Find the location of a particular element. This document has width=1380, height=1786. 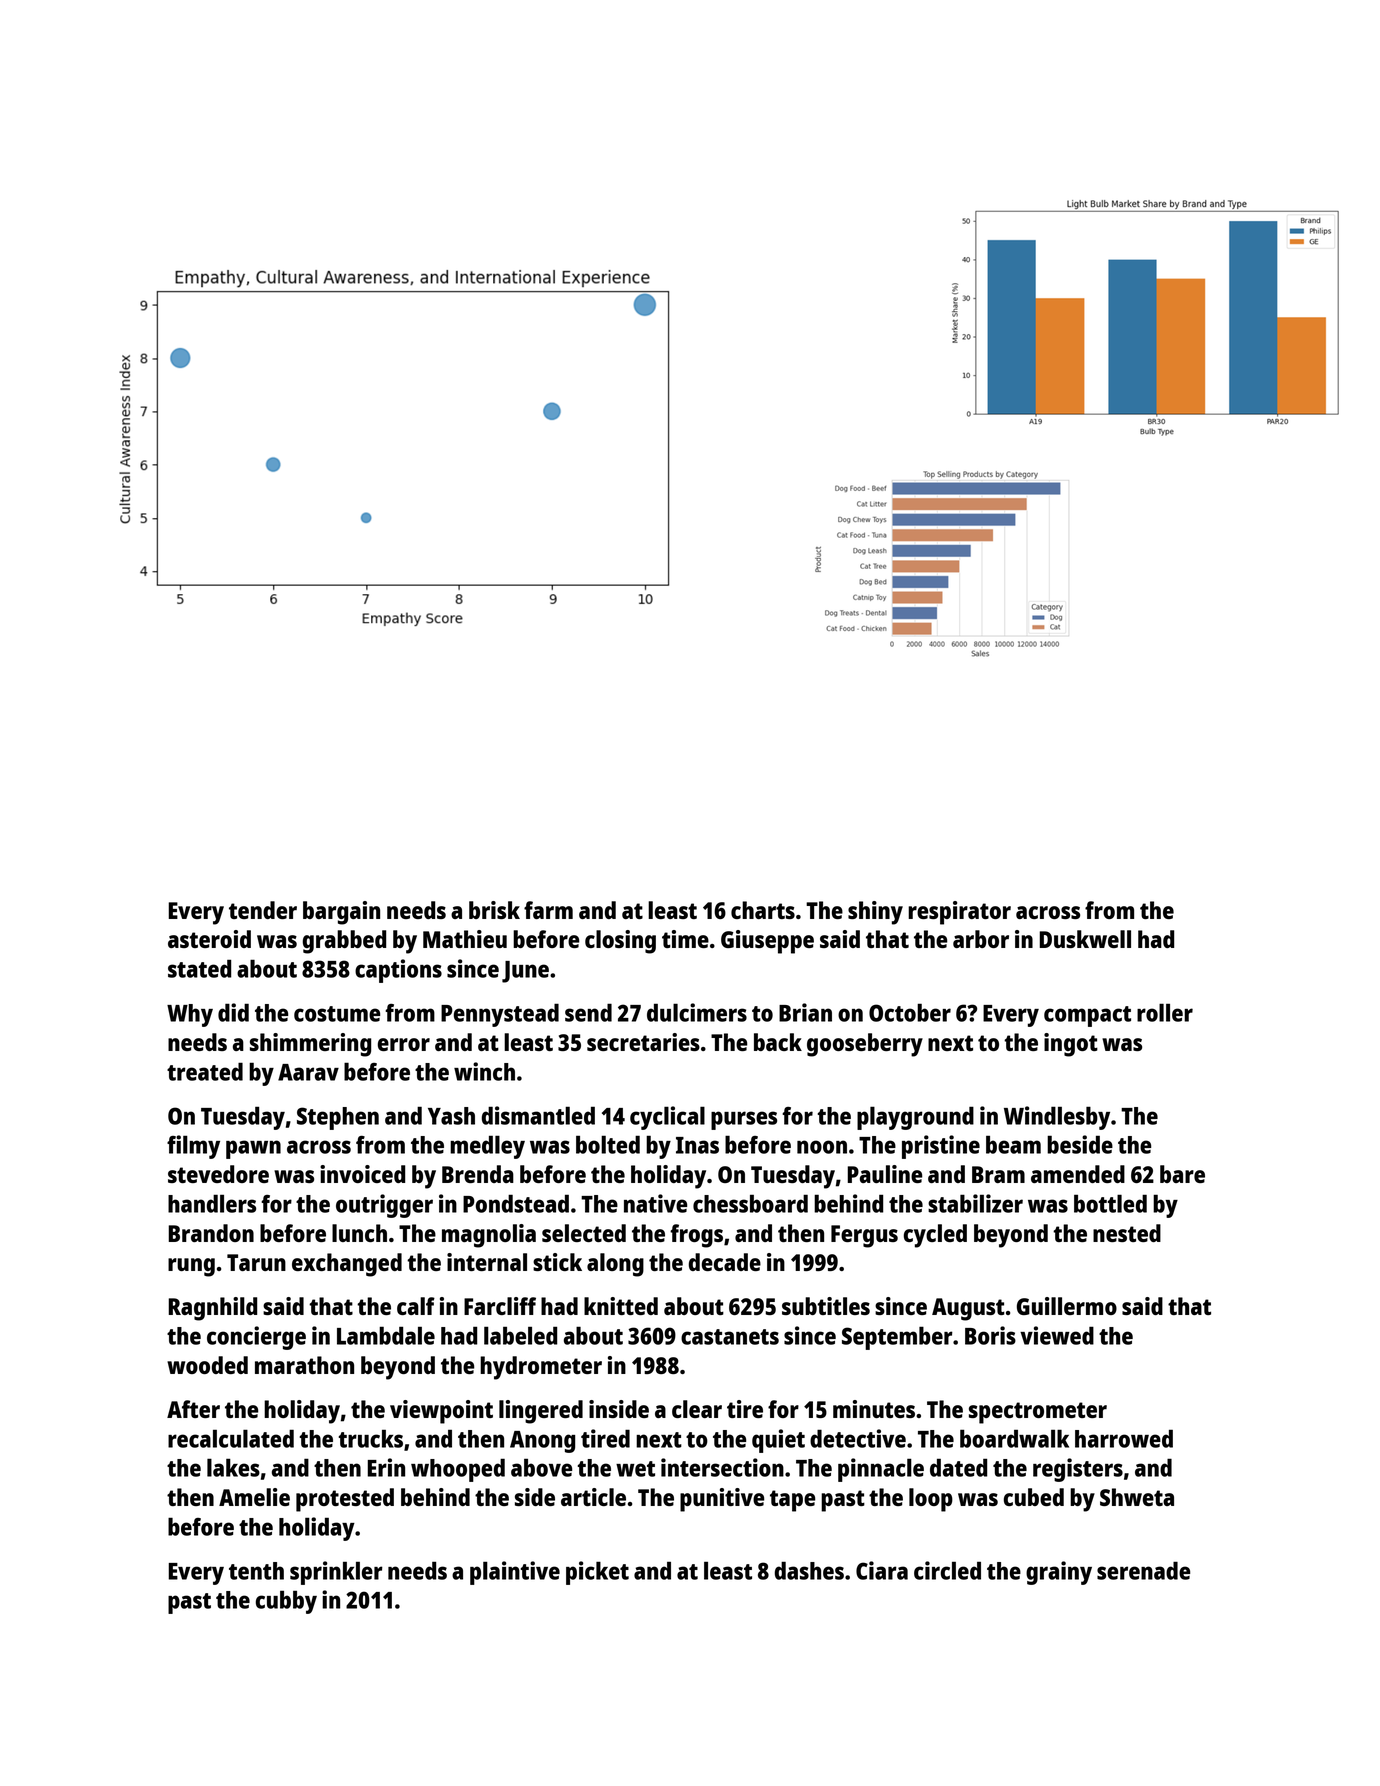

tenth is located at coordinates (256, 1571).
